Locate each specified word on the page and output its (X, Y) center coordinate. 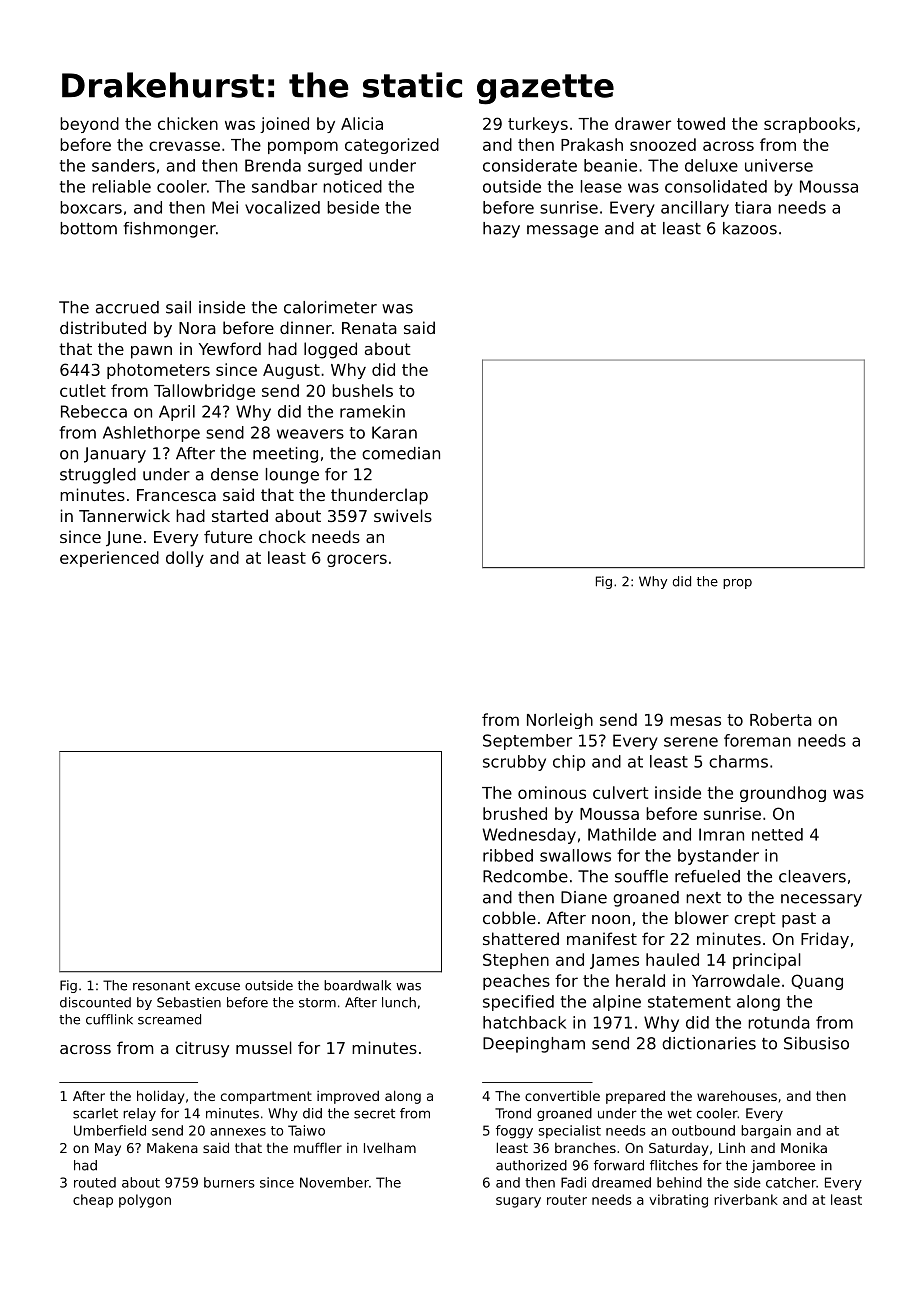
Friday (825, 940)
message (562, 231)
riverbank (746, 1199)
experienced (109, 559)
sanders (123, 165)
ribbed (508, 855)
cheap (93, 1201)
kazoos (750, 228)
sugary (518, 1202)
